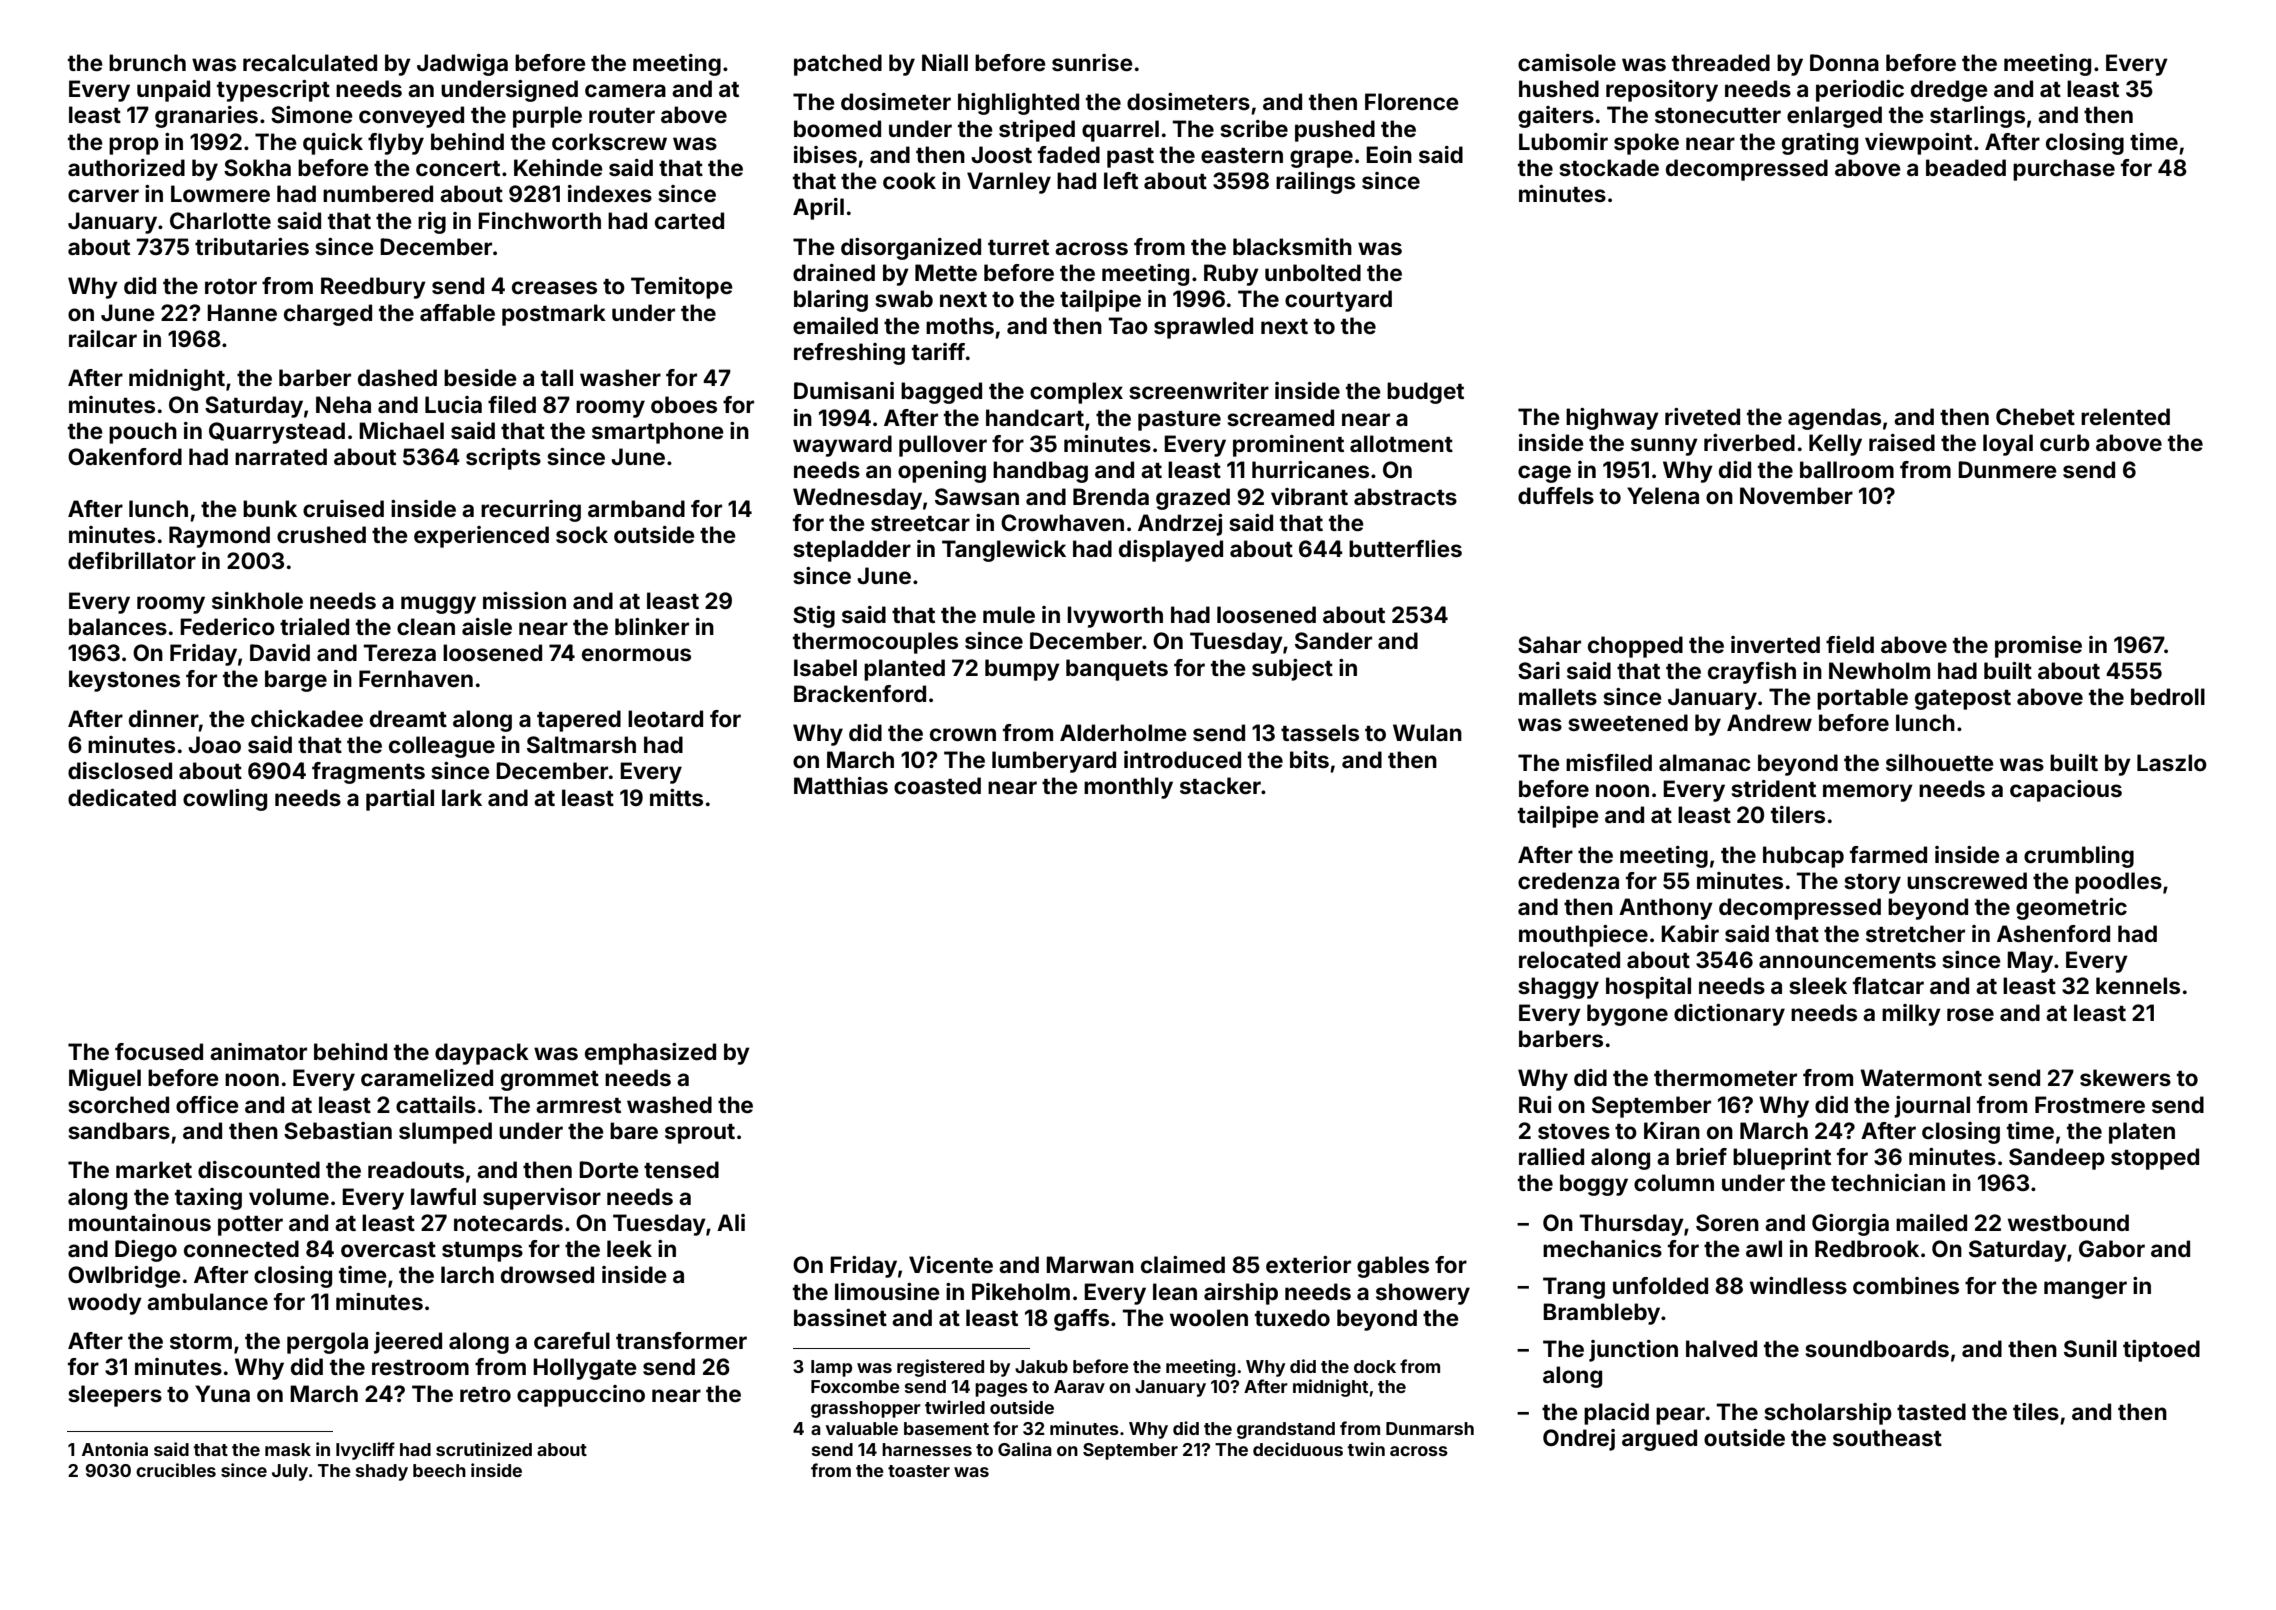  Describe the element at coordinates (1558, 988) in the screenshot. I see `shaggy` at that location.
